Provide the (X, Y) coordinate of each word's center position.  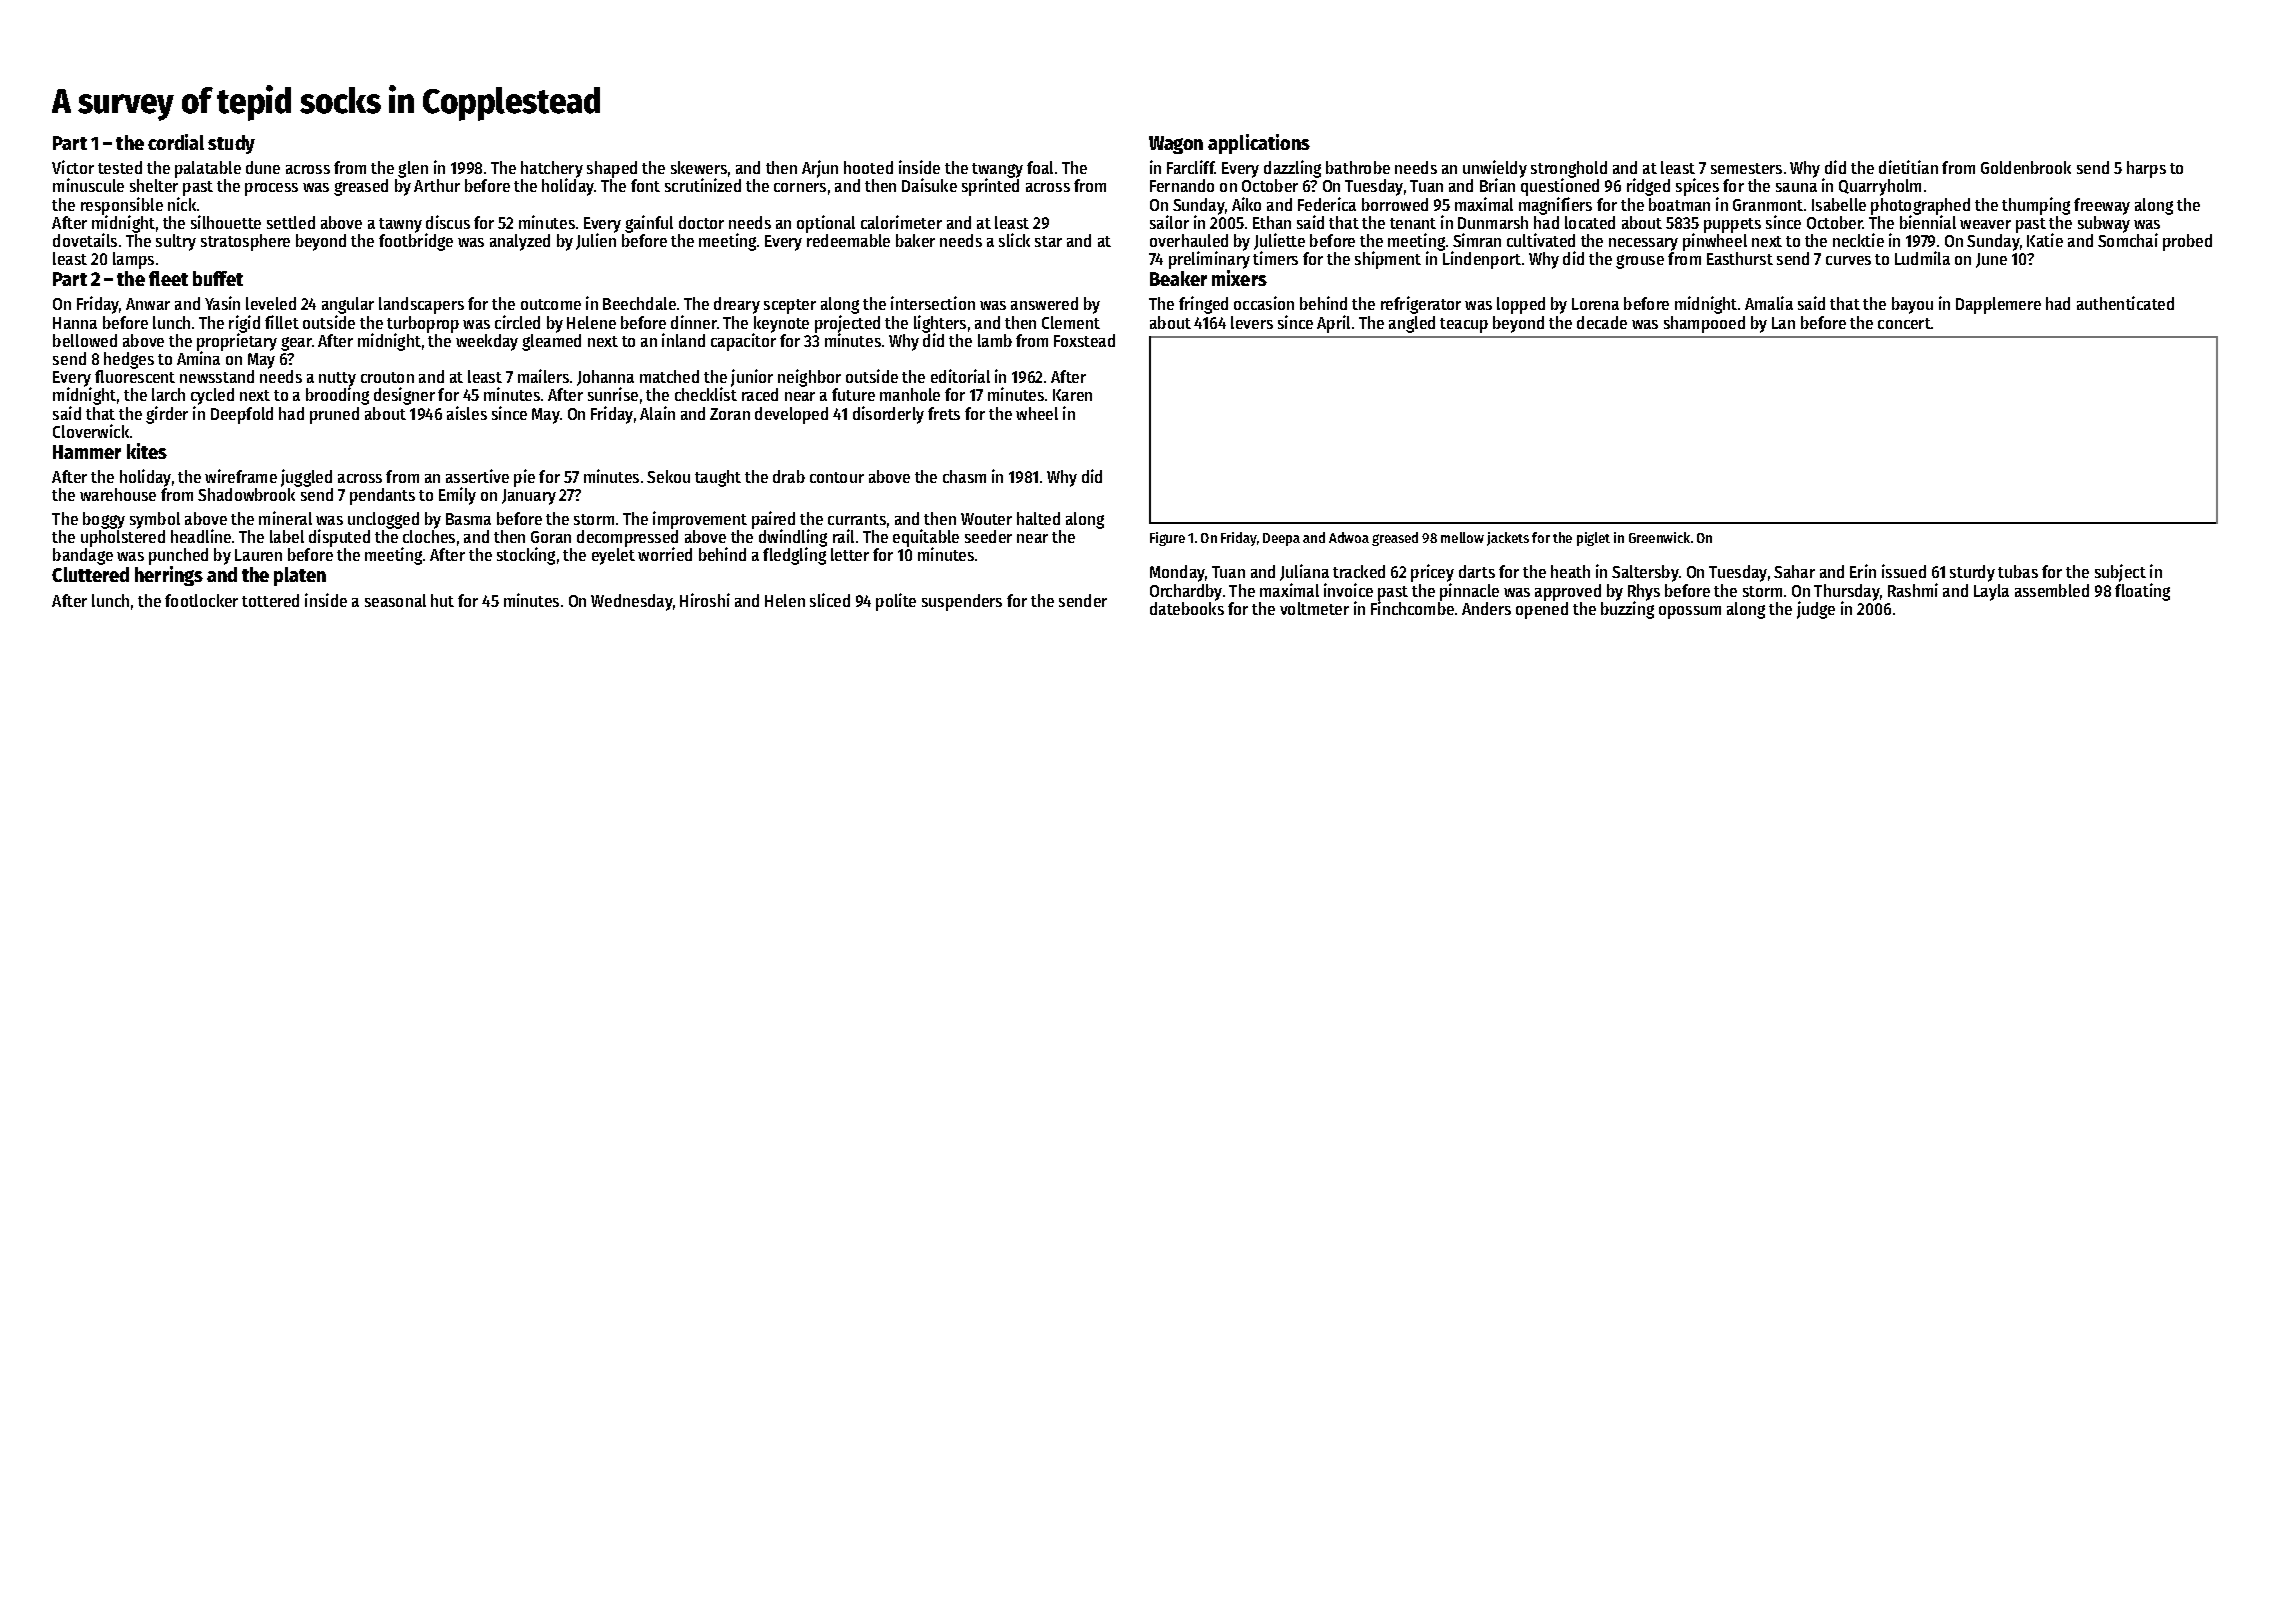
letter (850, 554)
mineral (285, 518)
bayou (1912, 305)
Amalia (1769, 303)
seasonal (395, 600)
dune (263, 167)
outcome (551, 304)
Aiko (1246, 204)
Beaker (1178, 278)
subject (2120, 573)
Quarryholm (1880, 187)
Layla (1991, 592)
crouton (387, 377)
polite (896, 602)
